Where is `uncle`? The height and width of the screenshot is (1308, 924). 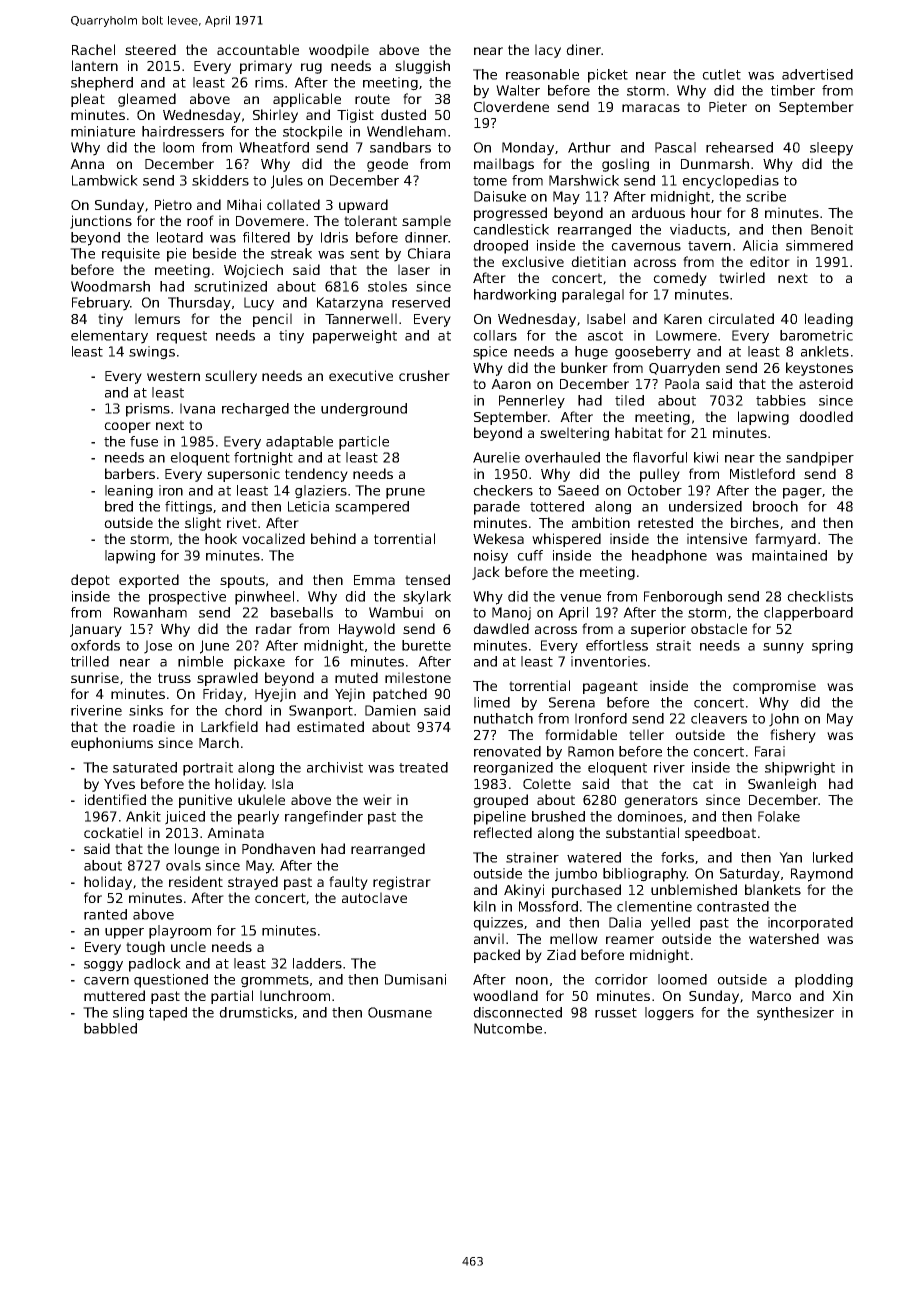 uncle is located at coordinates (188, 946).
